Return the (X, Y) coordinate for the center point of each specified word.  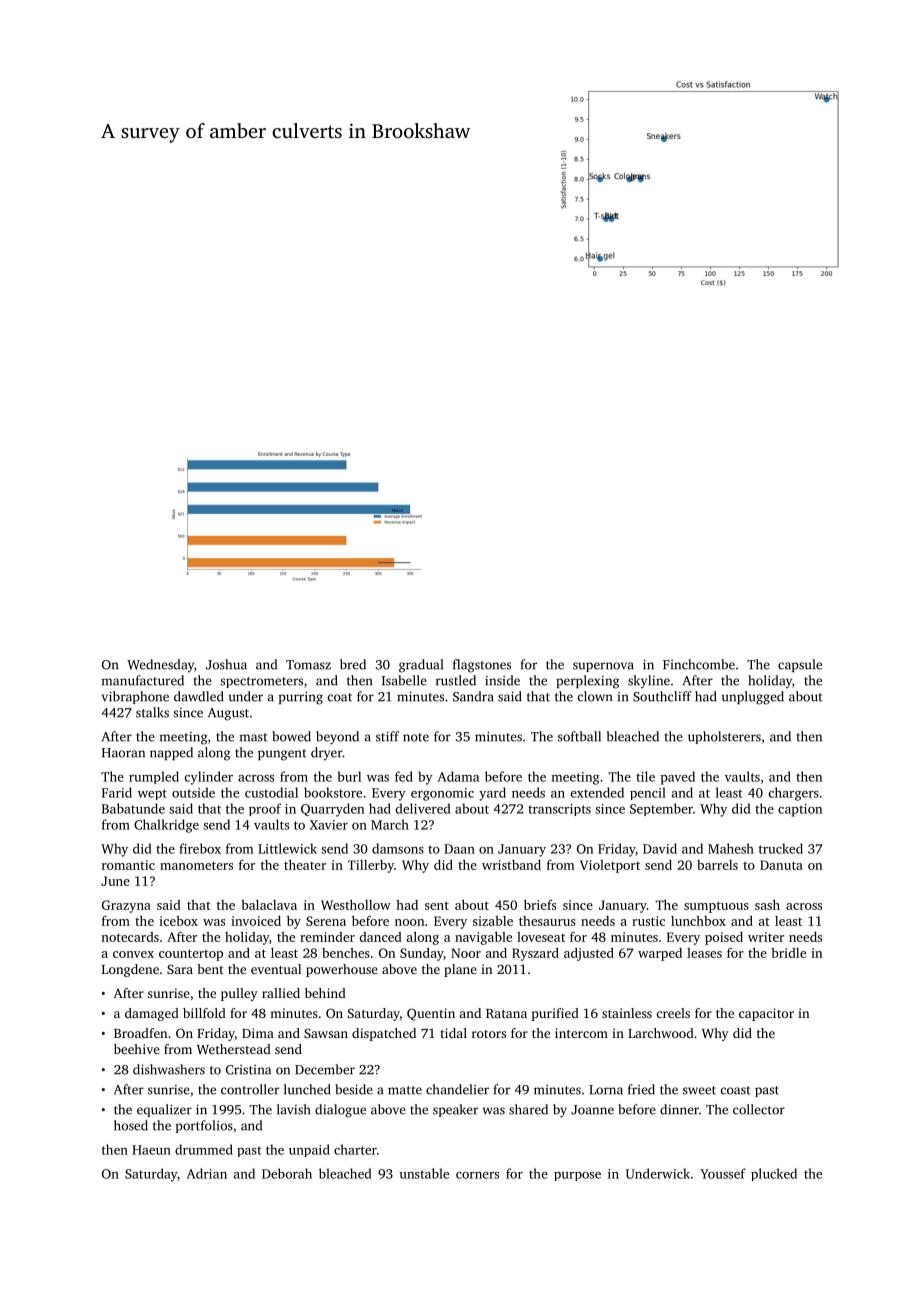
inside (502, 680)
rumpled (154, 777)
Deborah (287, 1173)
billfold (204, 1013)
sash (767, 905)
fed (404, 776)
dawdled (199, 696)
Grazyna (126, 906)
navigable (483, 938)
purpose (577, 1176)
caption (800, 810)
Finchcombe (699, 664)
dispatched (384, 1034)
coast (735, 1090)
